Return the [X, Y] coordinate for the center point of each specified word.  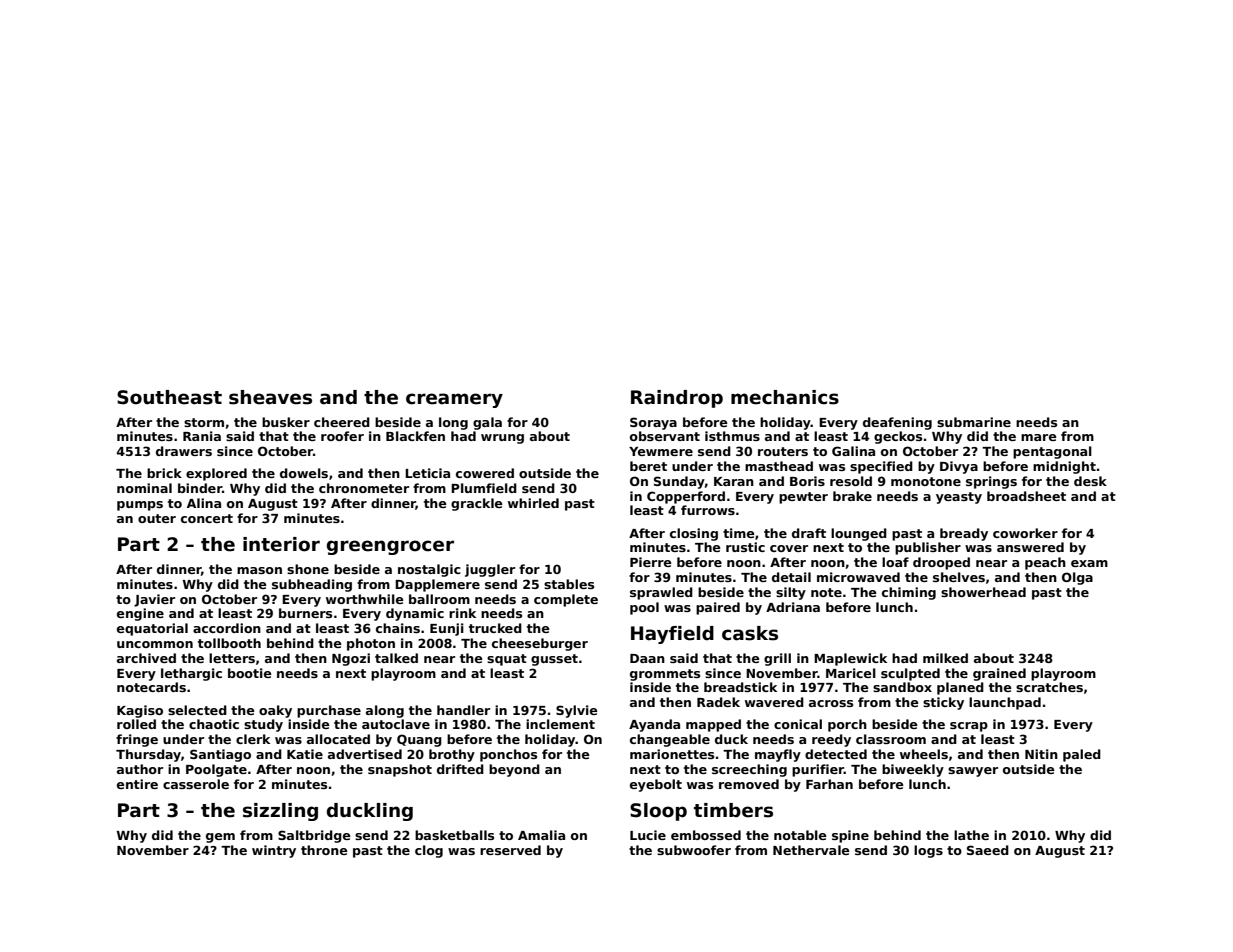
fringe [137, 740]
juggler [490, 570]
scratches [1049, 687]
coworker [1025, 533]
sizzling [280, 812]
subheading [312, 585]
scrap [969, 727]
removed [749, 784]
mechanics [785, 397]
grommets [665, 675]
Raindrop [677, 399]
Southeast [169, 397]
